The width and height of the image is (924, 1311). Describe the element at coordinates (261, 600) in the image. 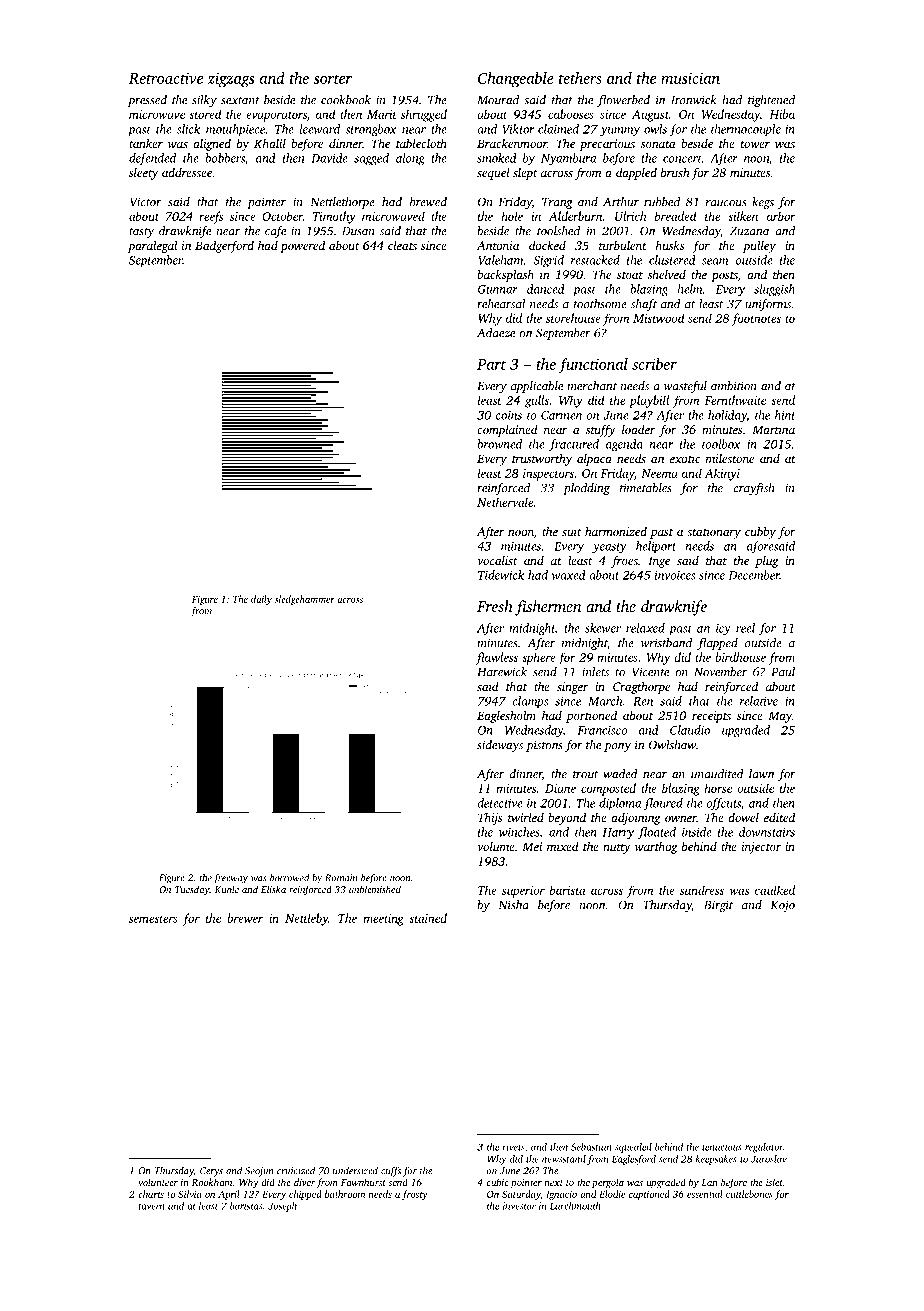

I see `daily` at that location.
